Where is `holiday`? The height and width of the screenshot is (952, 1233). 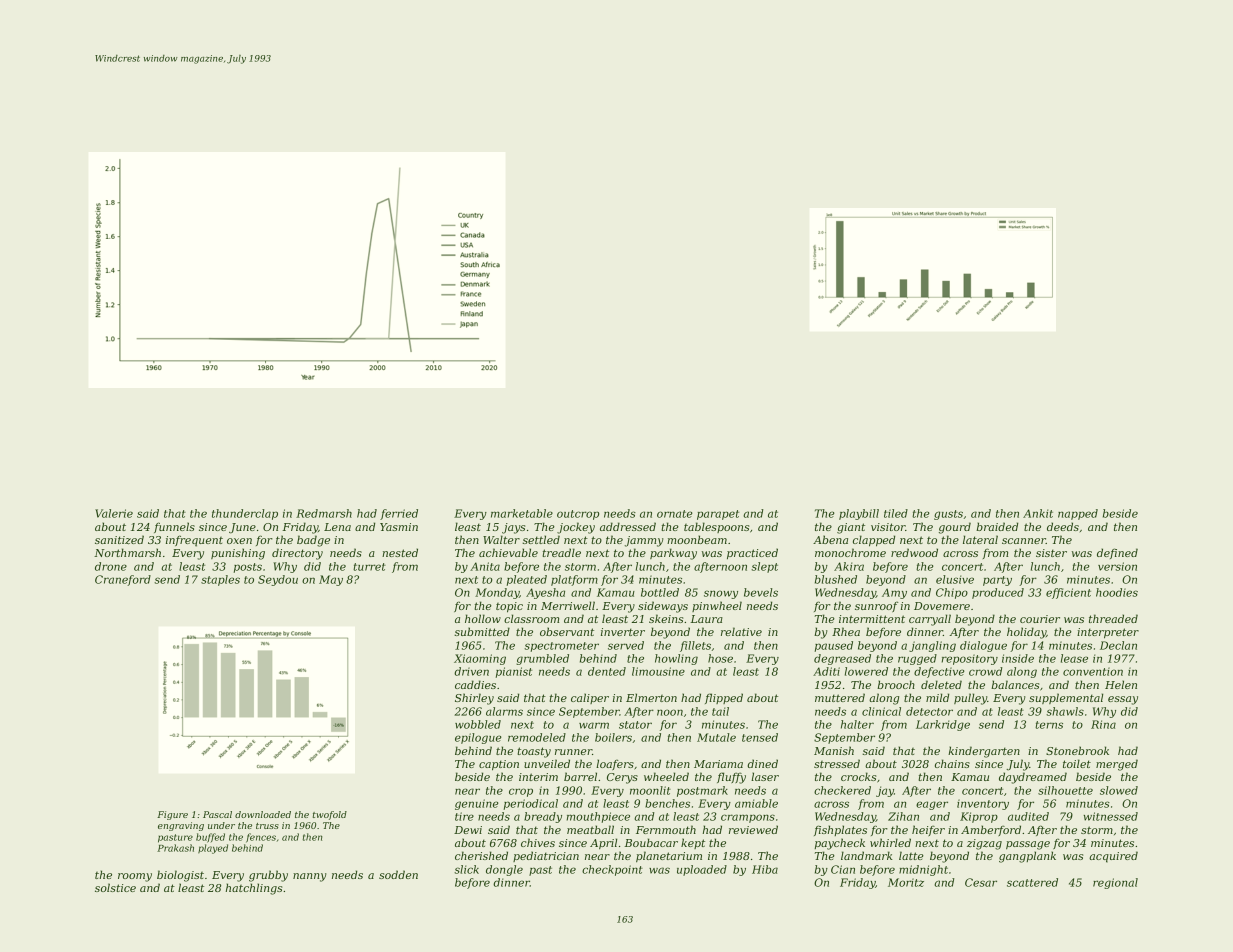 holiday is located at coordinates (1026, 633).
